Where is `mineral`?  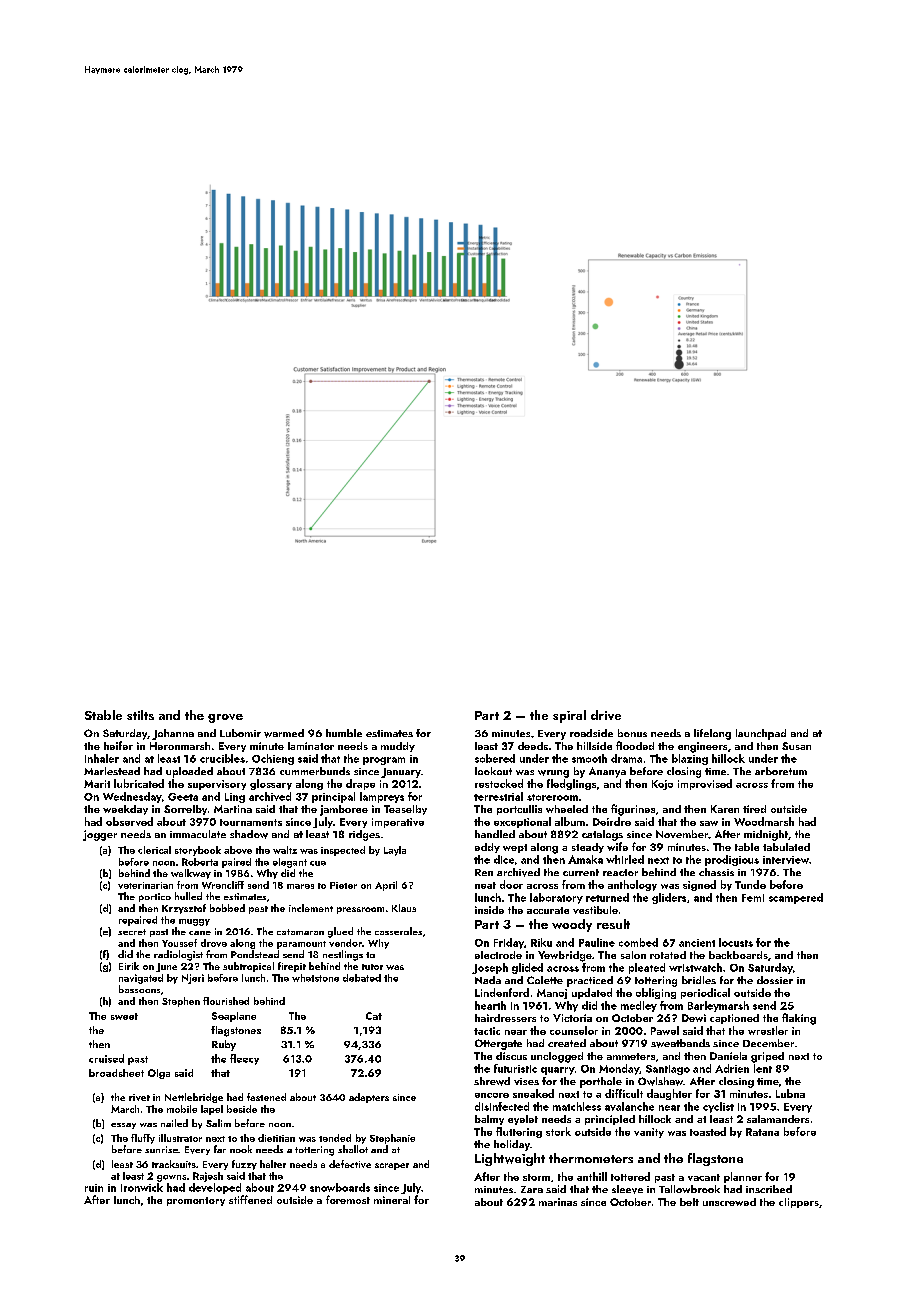 mineral is located at coordinates (392, 1200).
